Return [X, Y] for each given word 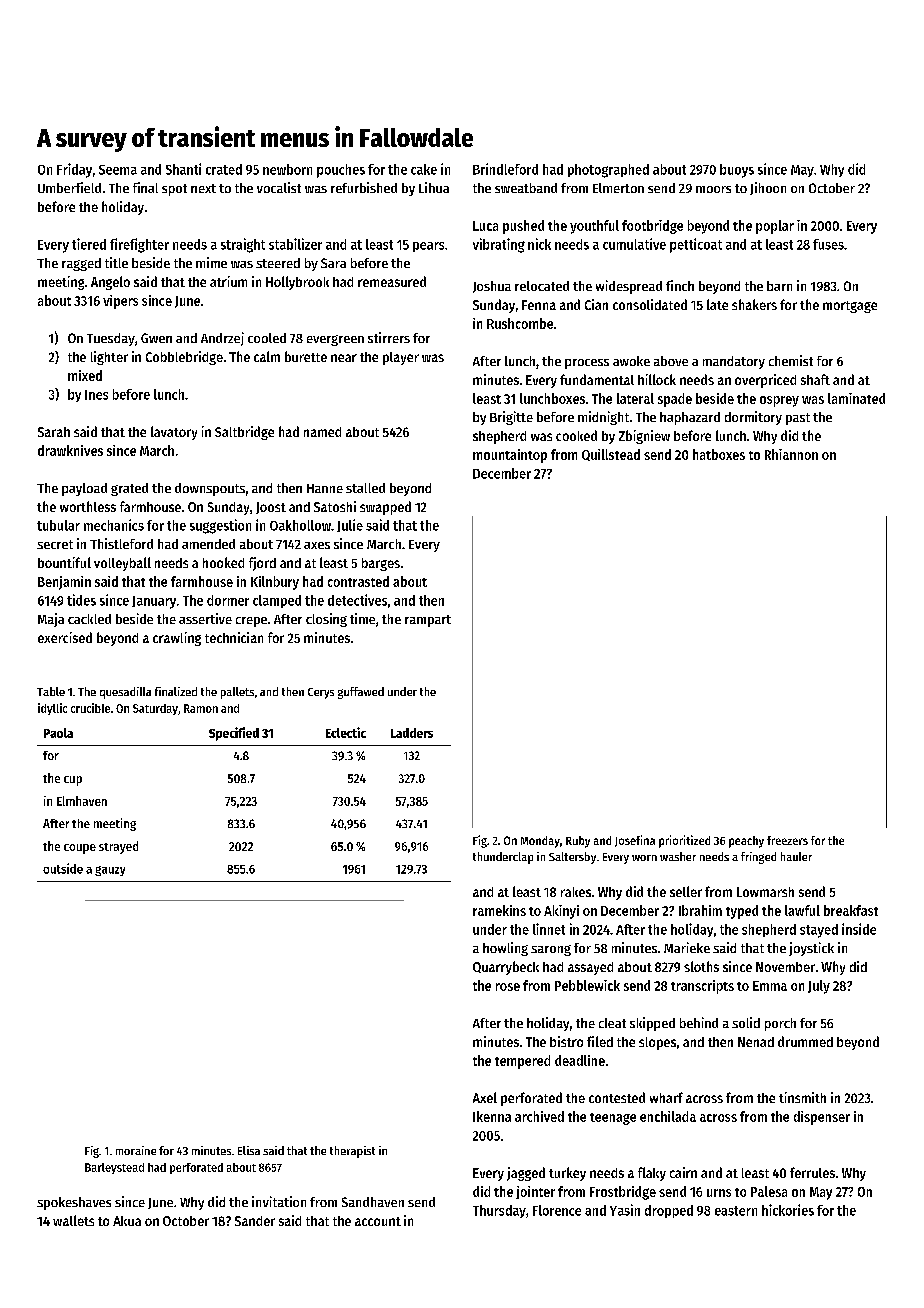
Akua [127, 1221]
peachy [746, 842]
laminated [856, 398]
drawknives [70, 450]
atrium [228, 281]
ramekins [499, 910]
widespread [629, 287]
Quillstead [611, 455]
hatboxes [719, 454]
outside [63, 868]
